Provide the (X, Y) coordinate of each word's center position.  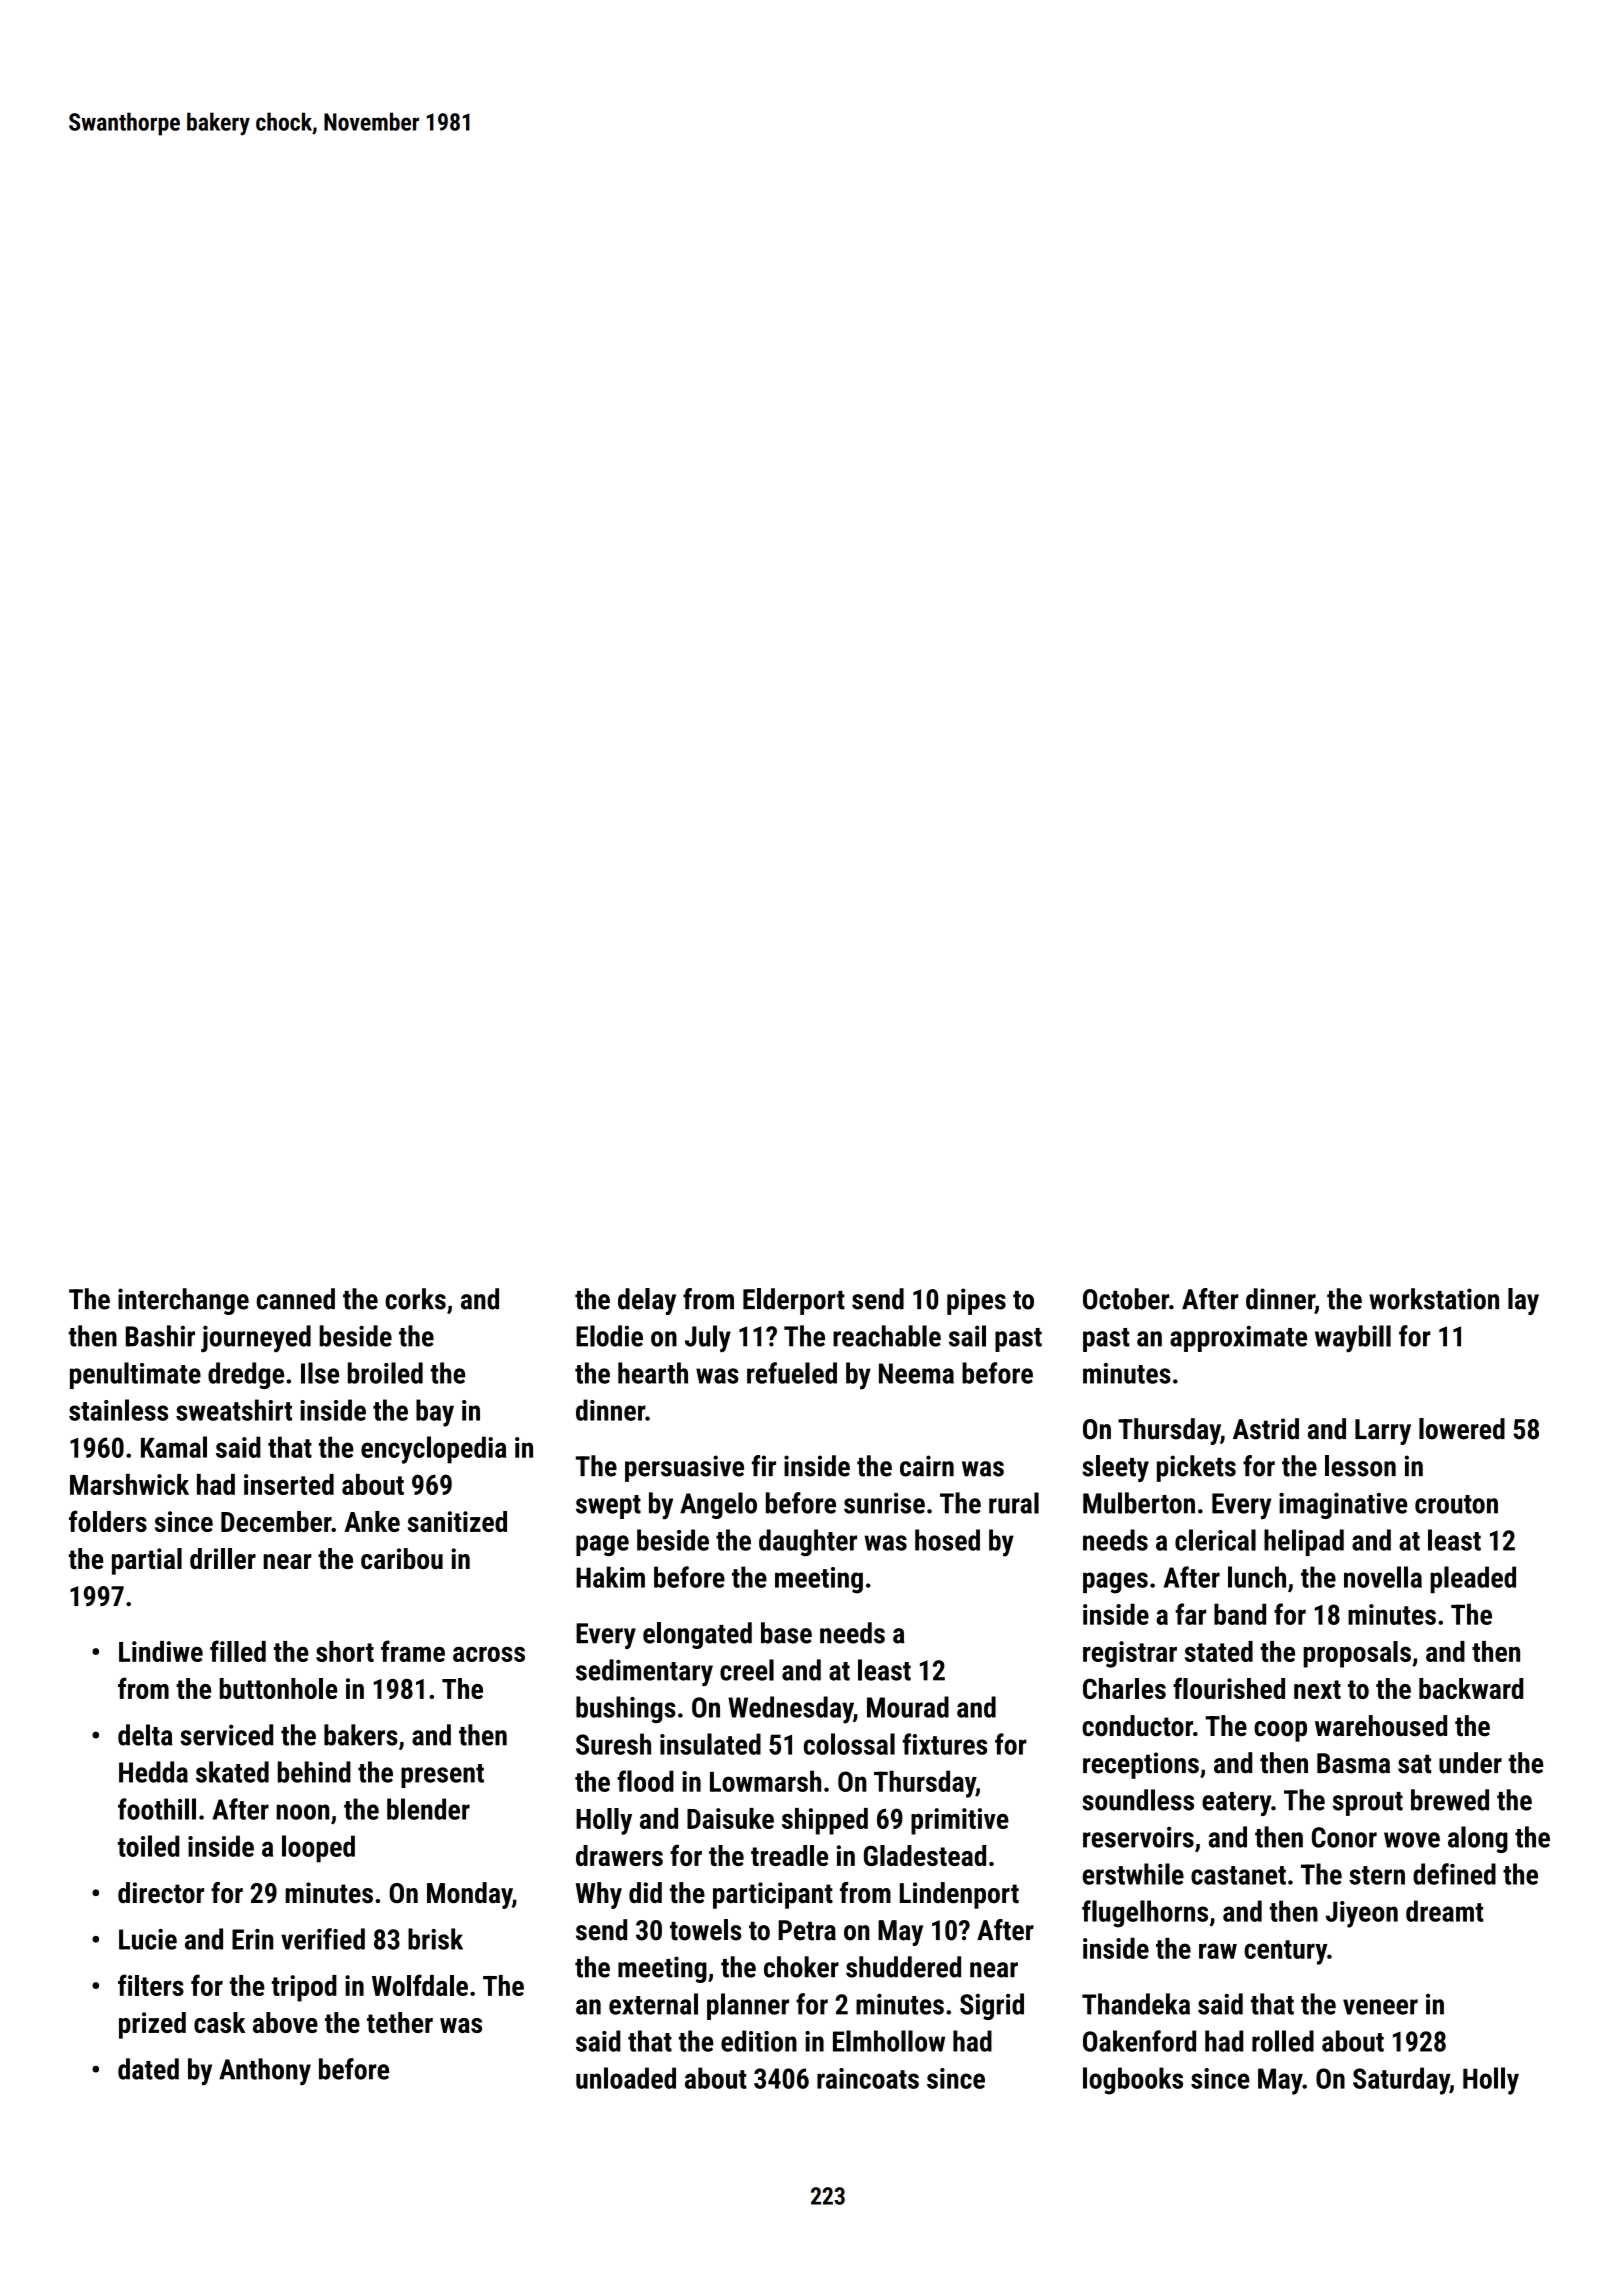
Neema (916, 1373)
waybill (1353, 1338)
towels (705, 1930)
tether (400, 2022)
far (1190, 1614)
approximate (1238, 1338)
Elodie (609, 1336)
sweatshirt (234, 1410)
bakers (361, 1735)
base (786, 1633)
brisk (435, 1939)
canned (295, 1299)
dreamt (1445, 1911)
